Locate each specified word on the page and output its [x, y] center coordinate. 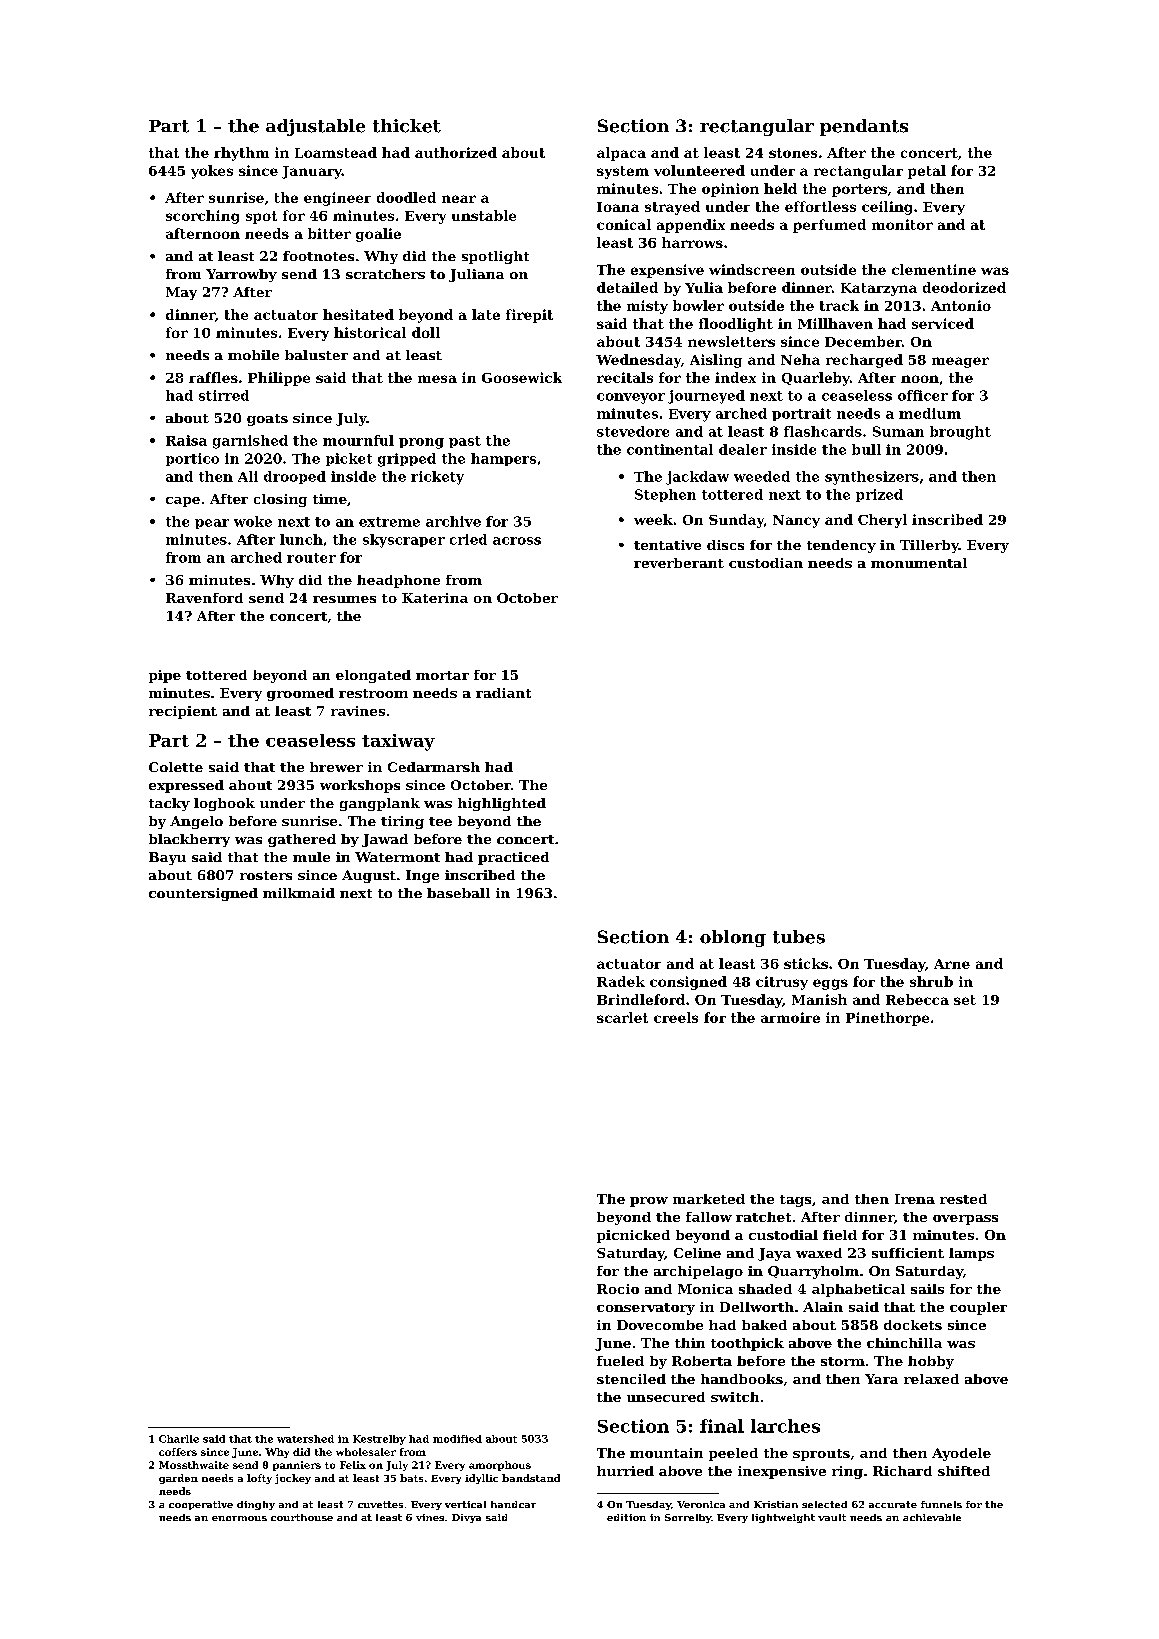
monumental [919, 563]
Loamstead [336, 152]
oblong [733, 938]
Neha [800, 359]
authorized [456, 152]
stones [793, 153]
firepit [529, 316]
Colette [176, 767]
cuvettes [380, 1504]
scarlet [622, 1017]
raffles [213, 377]
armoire [790, 1017]
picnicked [633, 1236]
